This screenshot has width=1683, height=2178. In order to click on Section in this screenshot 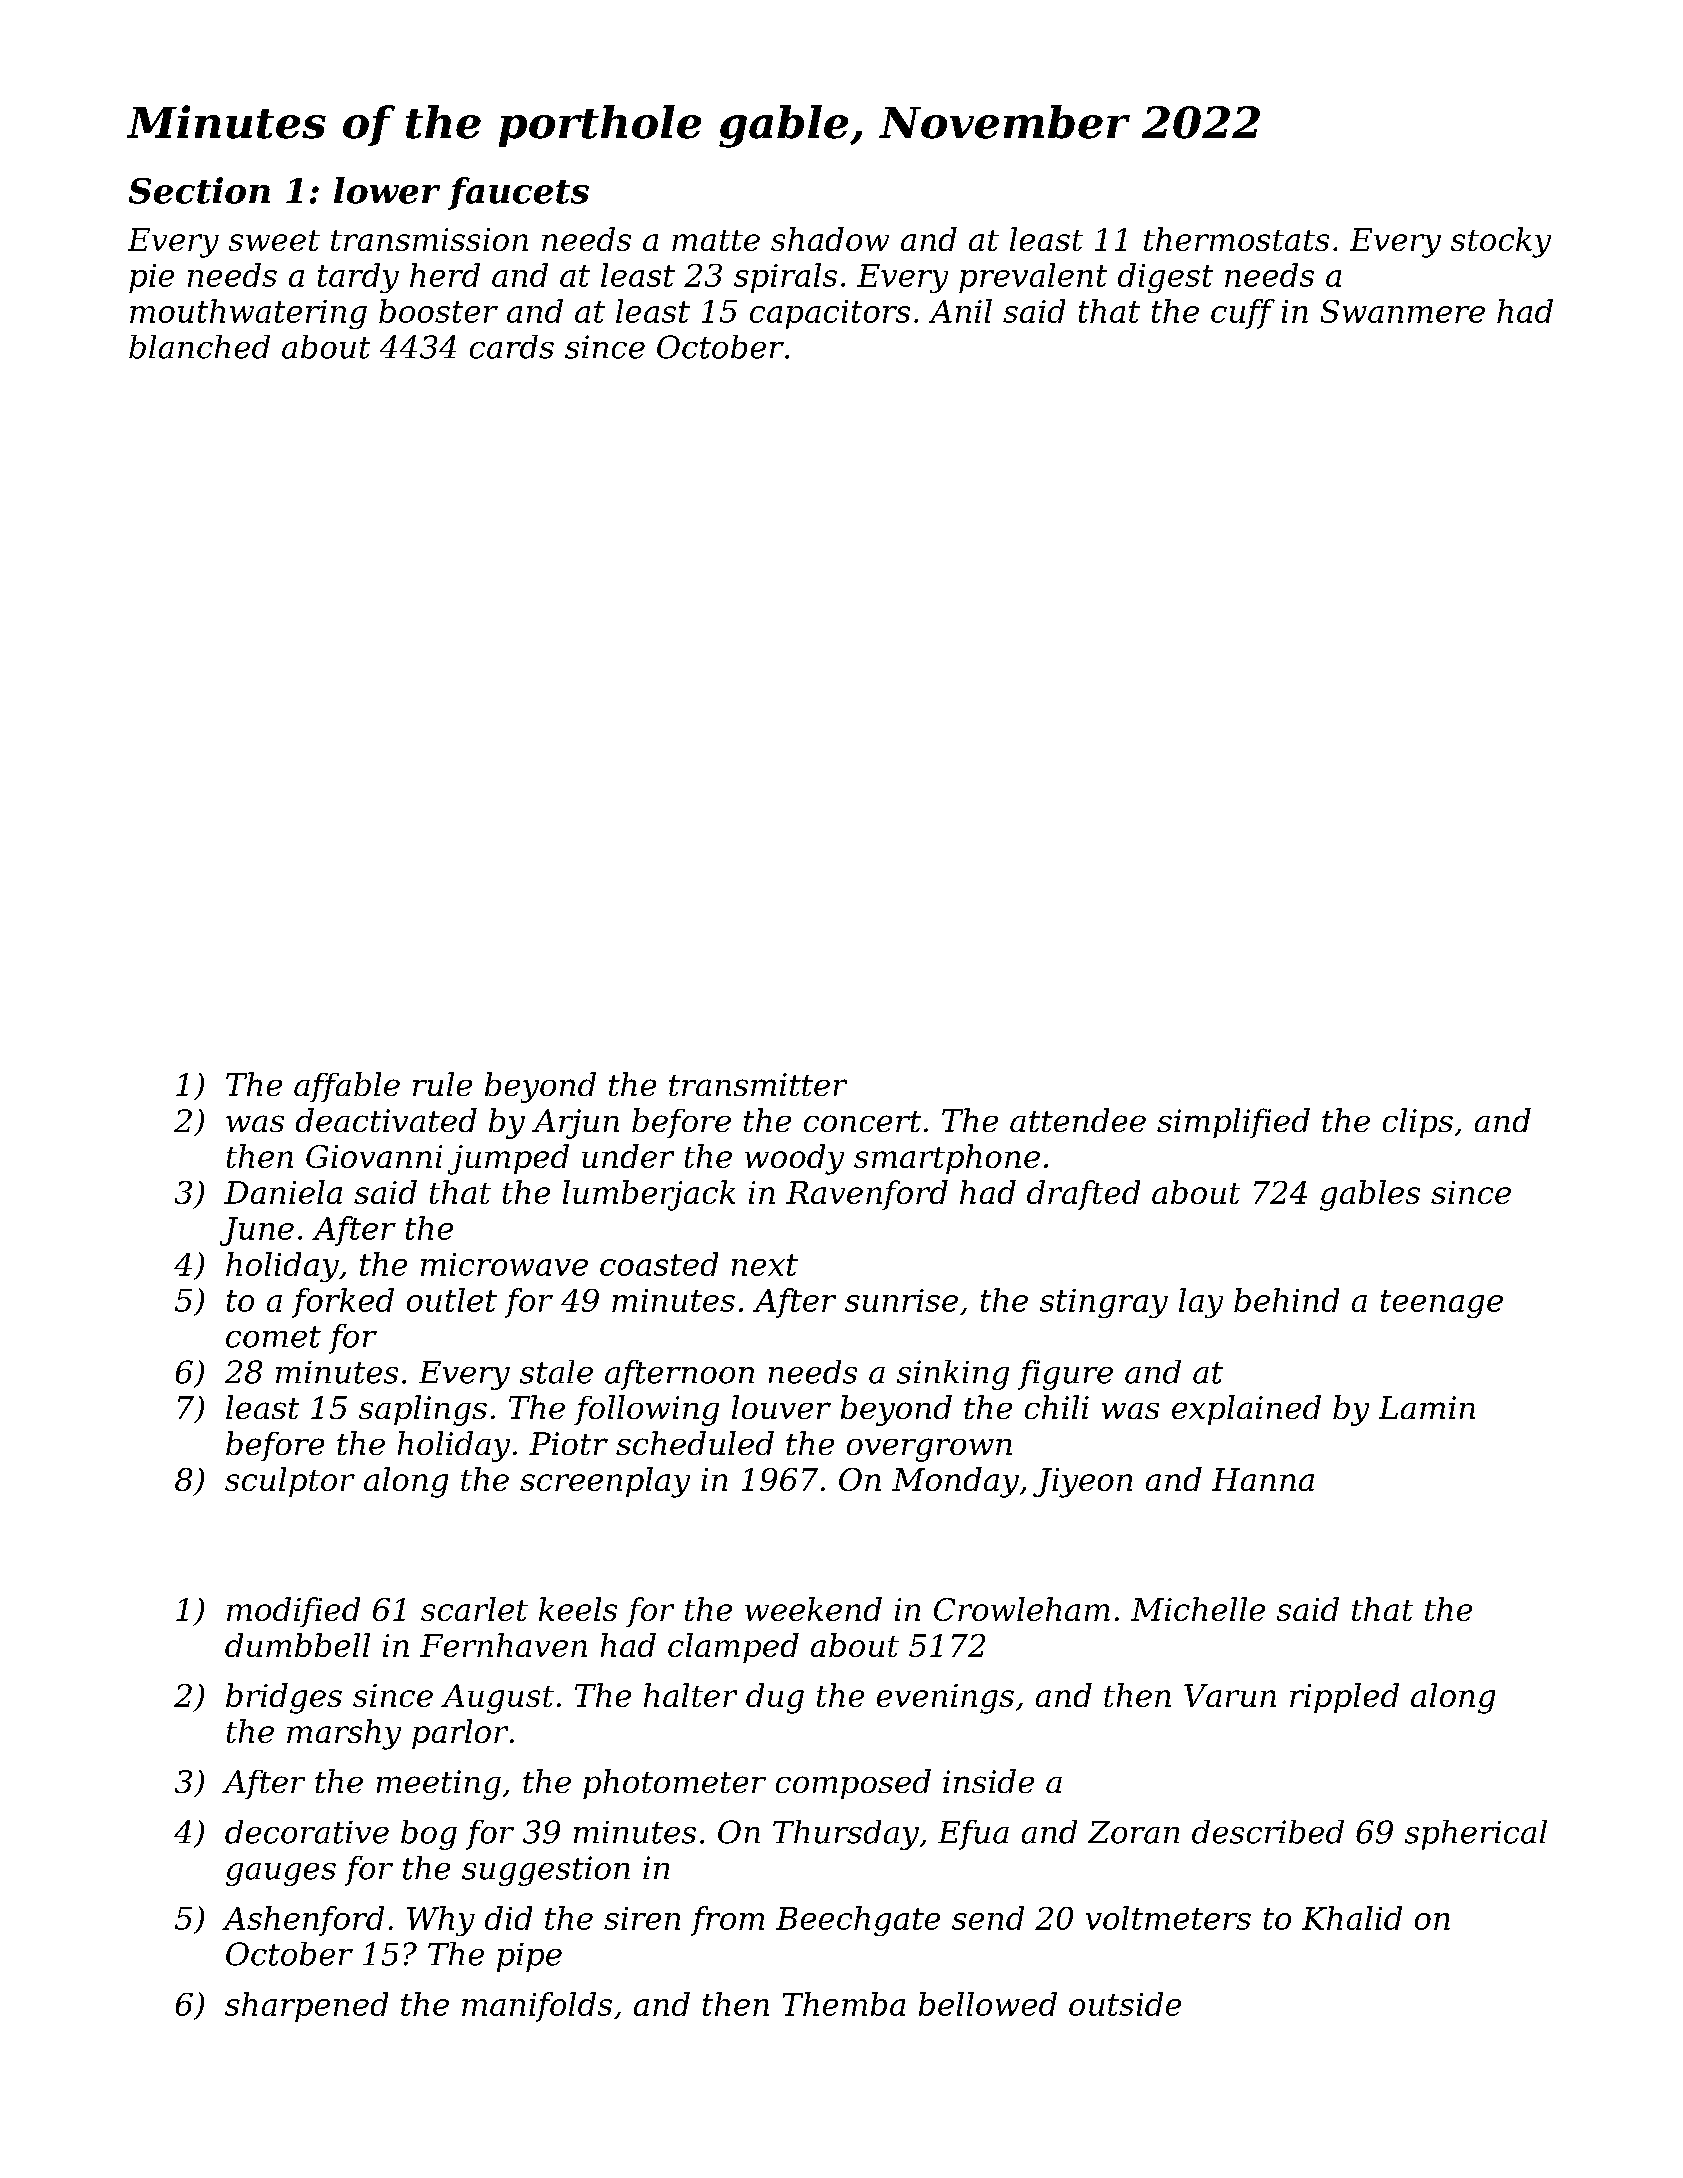, I will do `click(199, 190)`.
